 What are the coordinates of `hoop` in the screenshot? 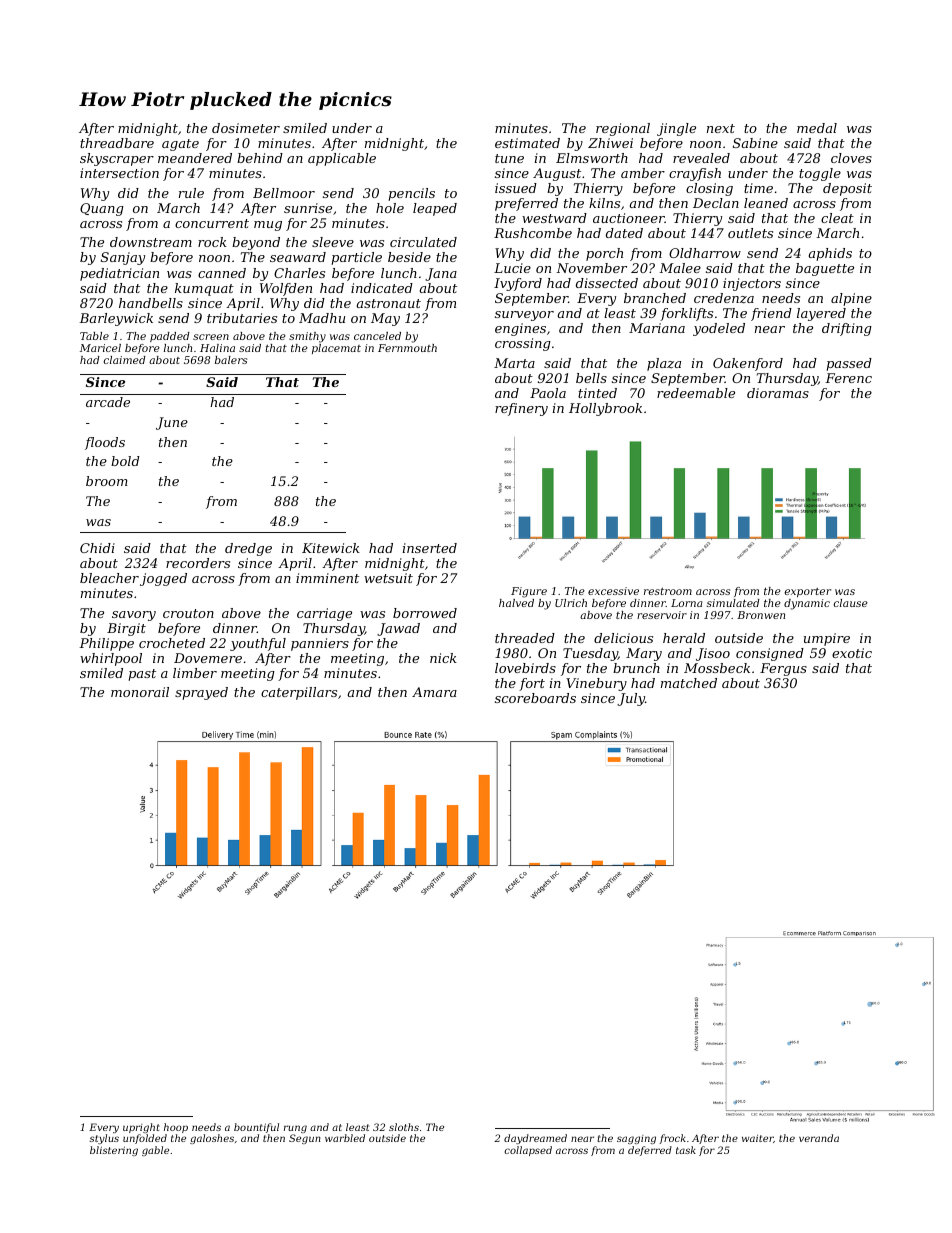 It's located at (176, 1128).
